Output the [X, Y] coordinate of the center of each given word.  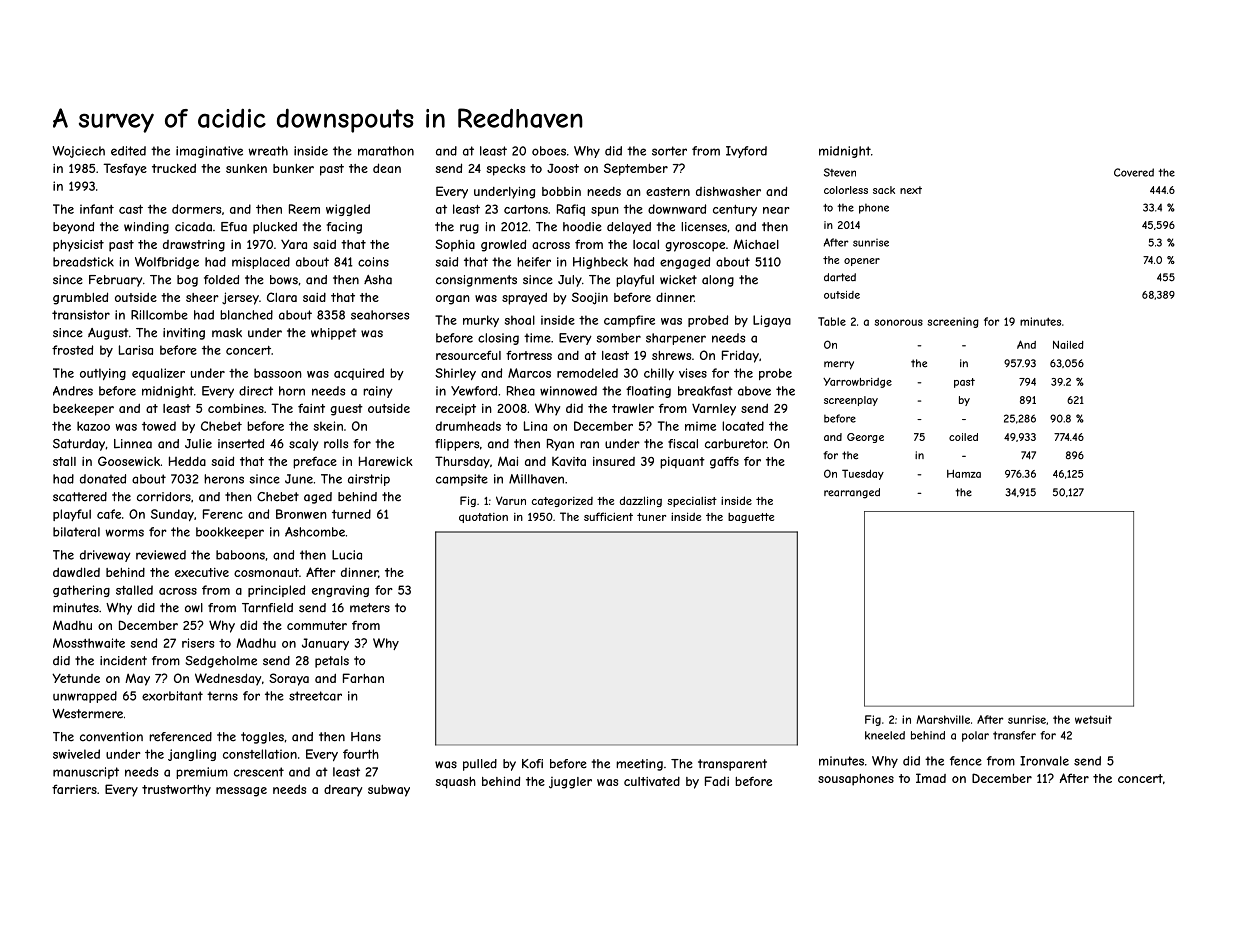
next [911, 190]
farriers [74, 789]
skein [328, 426]
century [735, 210]
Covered [1134, 172]
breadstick [83, 262]
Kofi [532, 764]
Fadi [717, 781]
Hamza [964, 474]
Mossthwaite [89, 643]
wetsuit [1093, 719]
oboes [549, 151]
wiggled [348, 210]
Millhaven [536, 479]
